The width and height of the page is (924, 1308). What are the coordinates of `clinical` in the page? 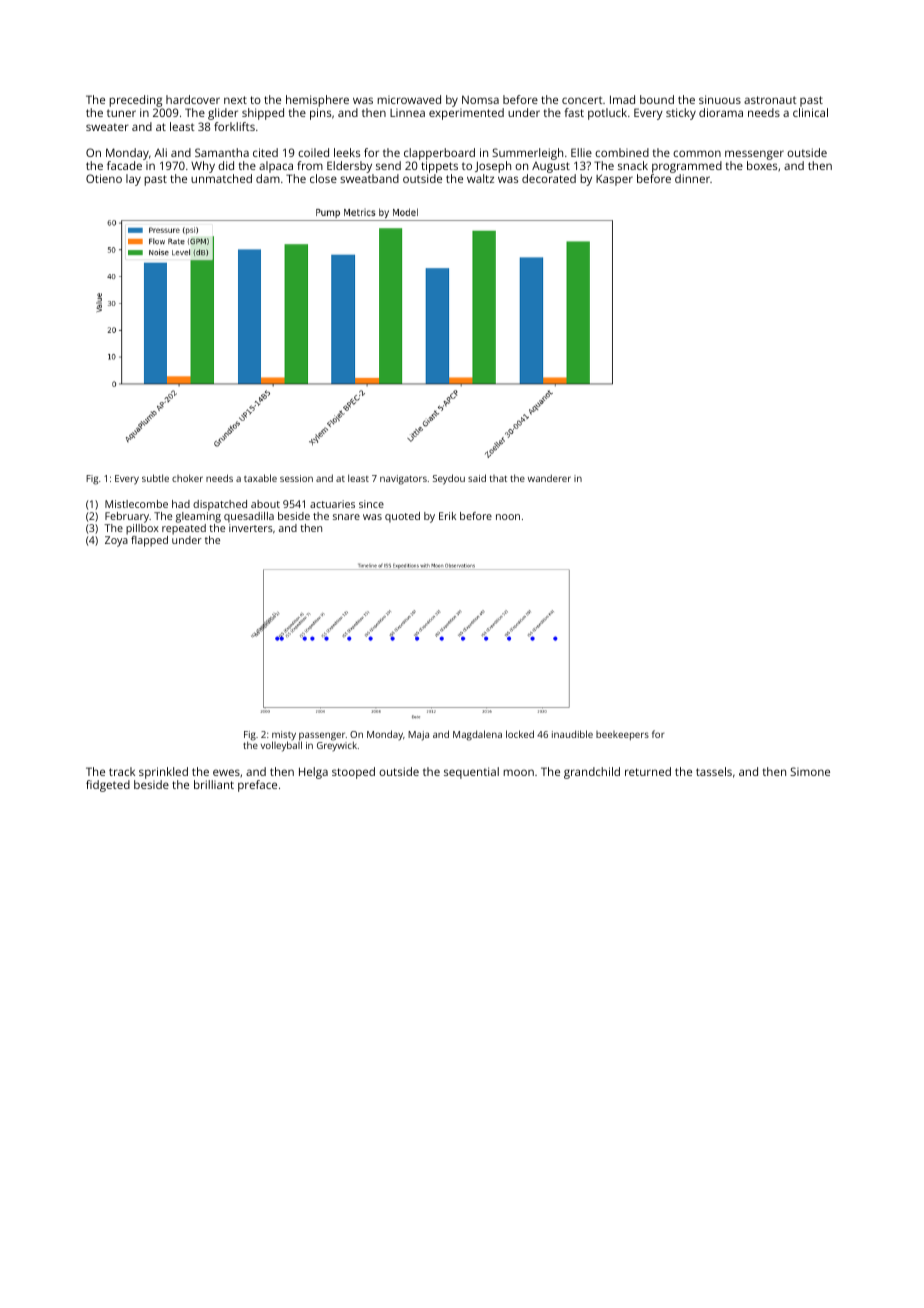 It's located at (810, 112).
